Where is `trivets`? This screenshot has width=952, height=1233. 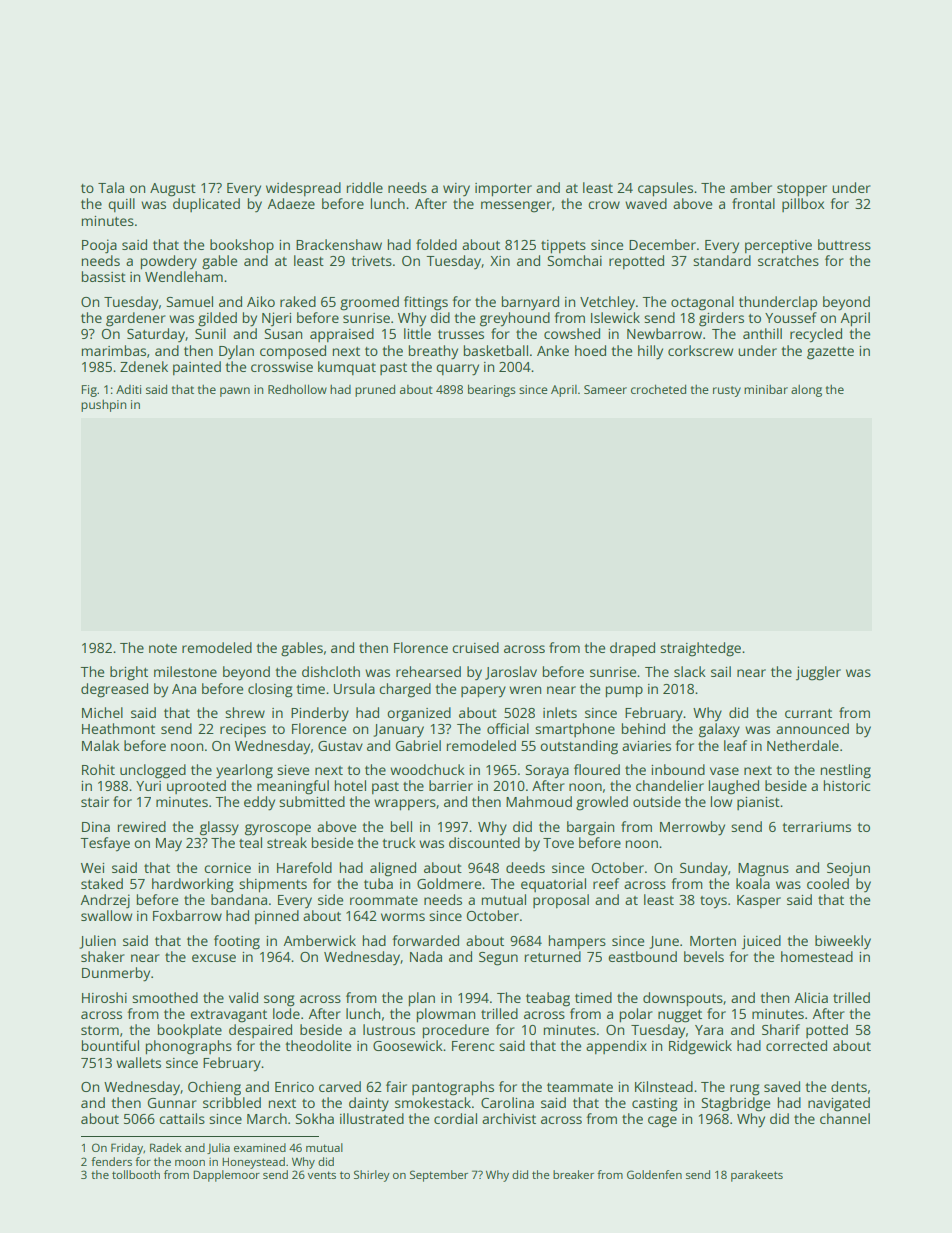 trivets is located at coordinates (371, 261).
